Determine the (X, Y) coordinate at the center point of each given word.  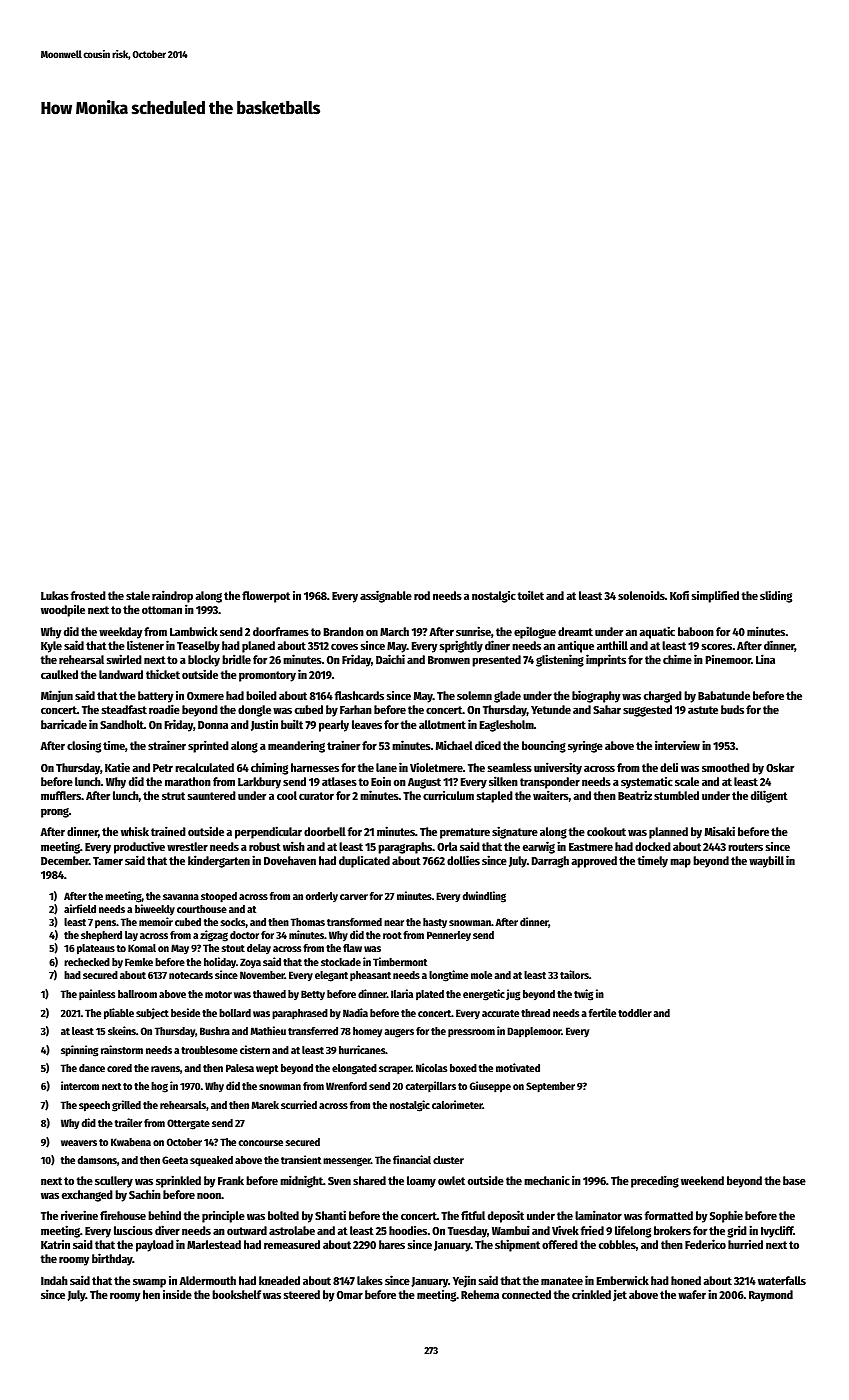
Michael (454, 745)
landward (121, 674)
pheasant (370, 976)
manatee (562, 1281)
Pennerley (449, 936)
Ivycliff (777, 1232)
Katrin (55, 1244)
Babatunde (724, 695)
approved (594, 862)
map (680, 863)
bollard (235, 1013)
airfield (80, 908)
